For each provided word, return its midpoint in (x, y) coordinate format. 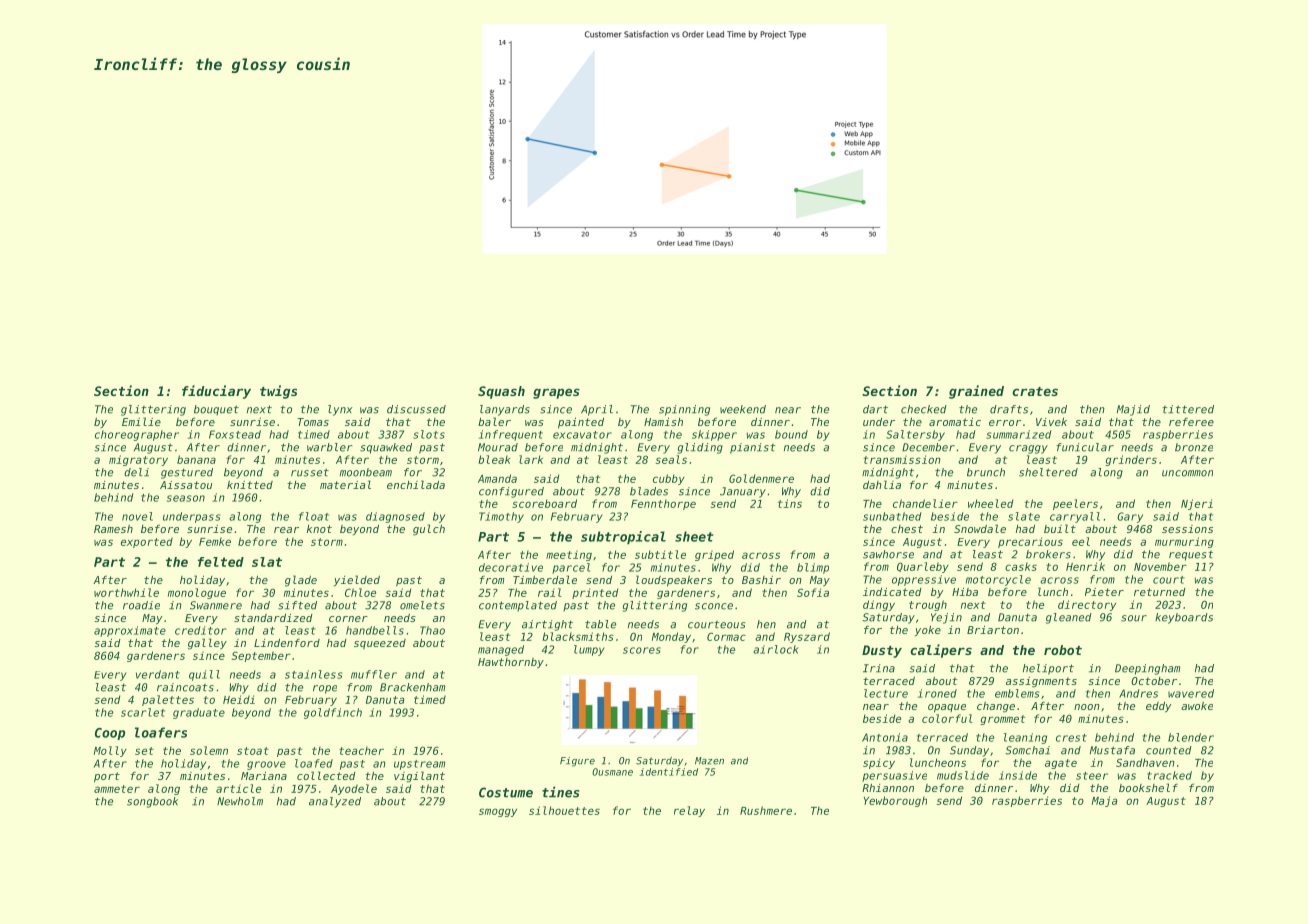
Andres (1138, 693)
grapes (556, 393)
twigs (278, 392)
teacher (361, 751)
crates (1035, 391)
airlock (776, 649)
